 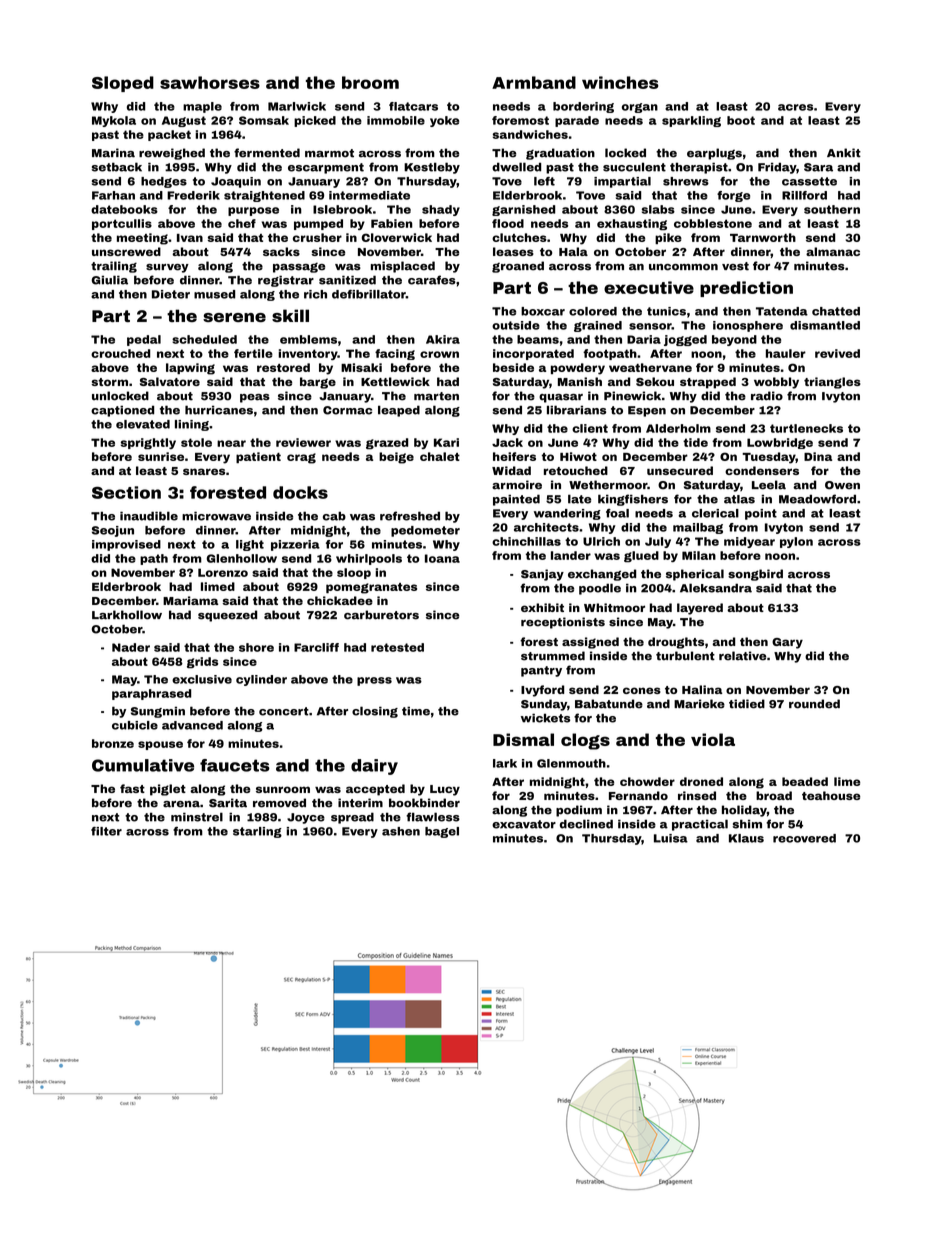 I want to click on sunrise, so click(x=161, y=456).
